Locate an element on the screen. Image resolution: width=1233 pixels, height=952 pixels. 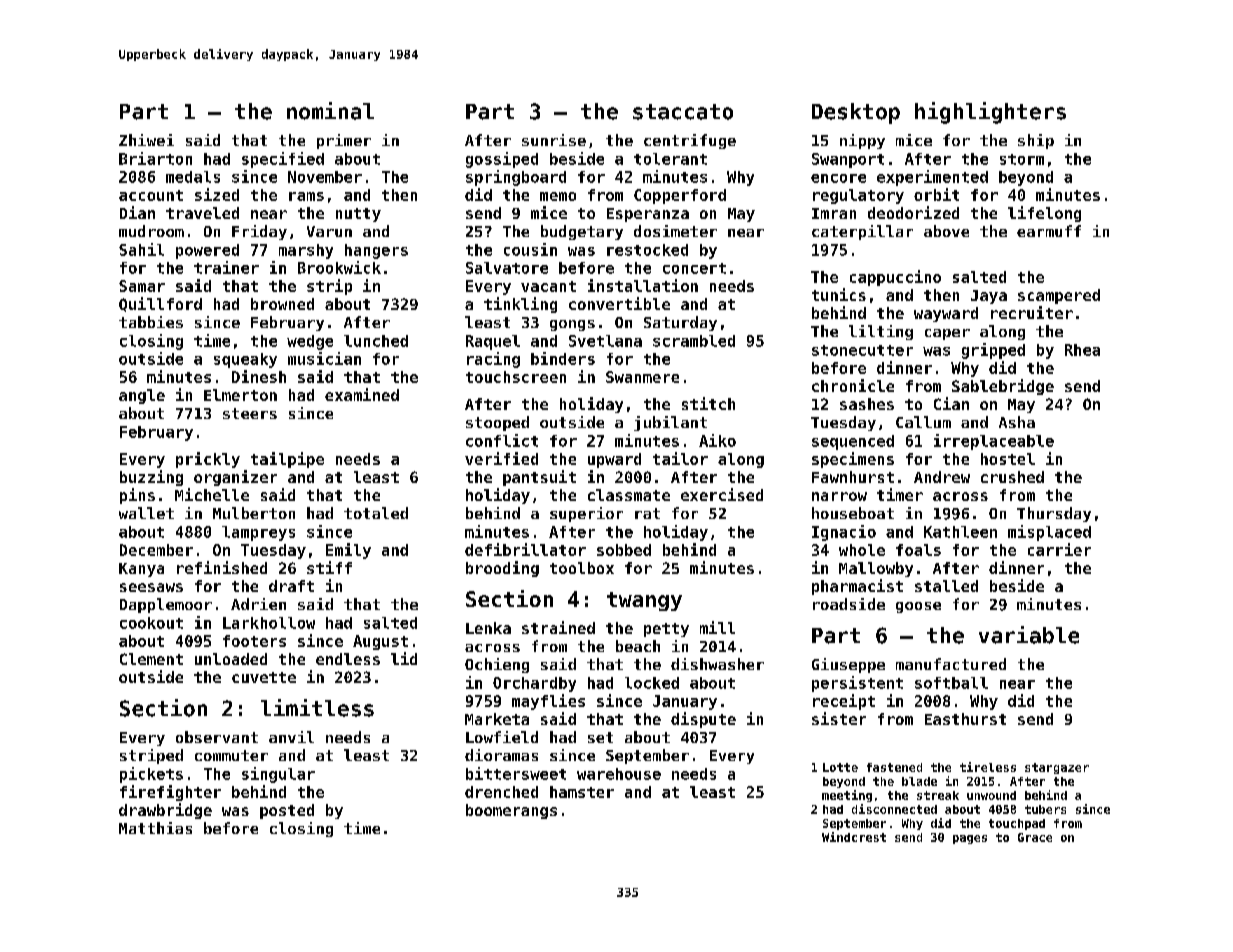
Varun is located at coordinates (329, 231).
